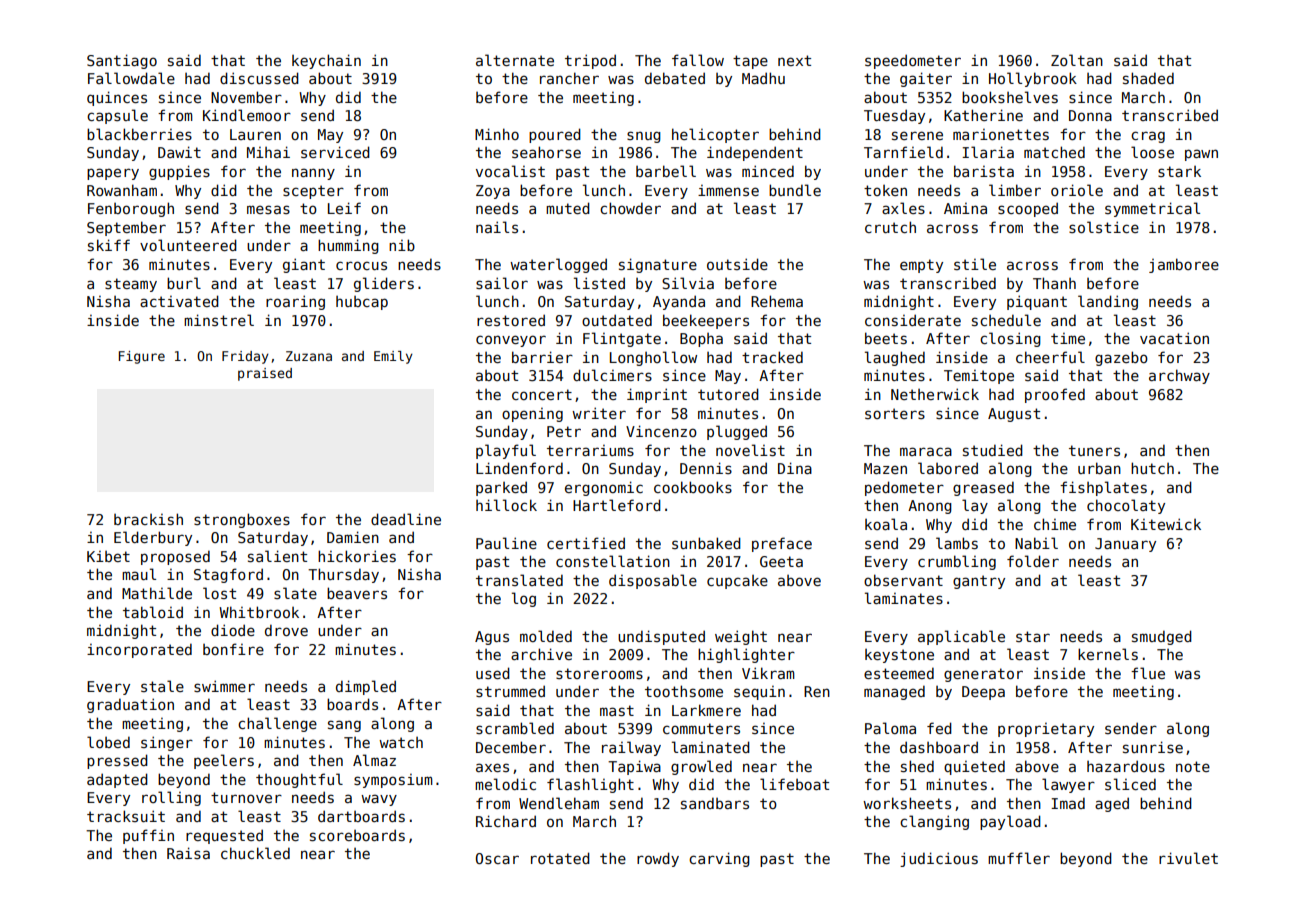  What do you see at coordinates (1148, 673) in the image?
I see `flue` at bounding box center [1148, 673].
